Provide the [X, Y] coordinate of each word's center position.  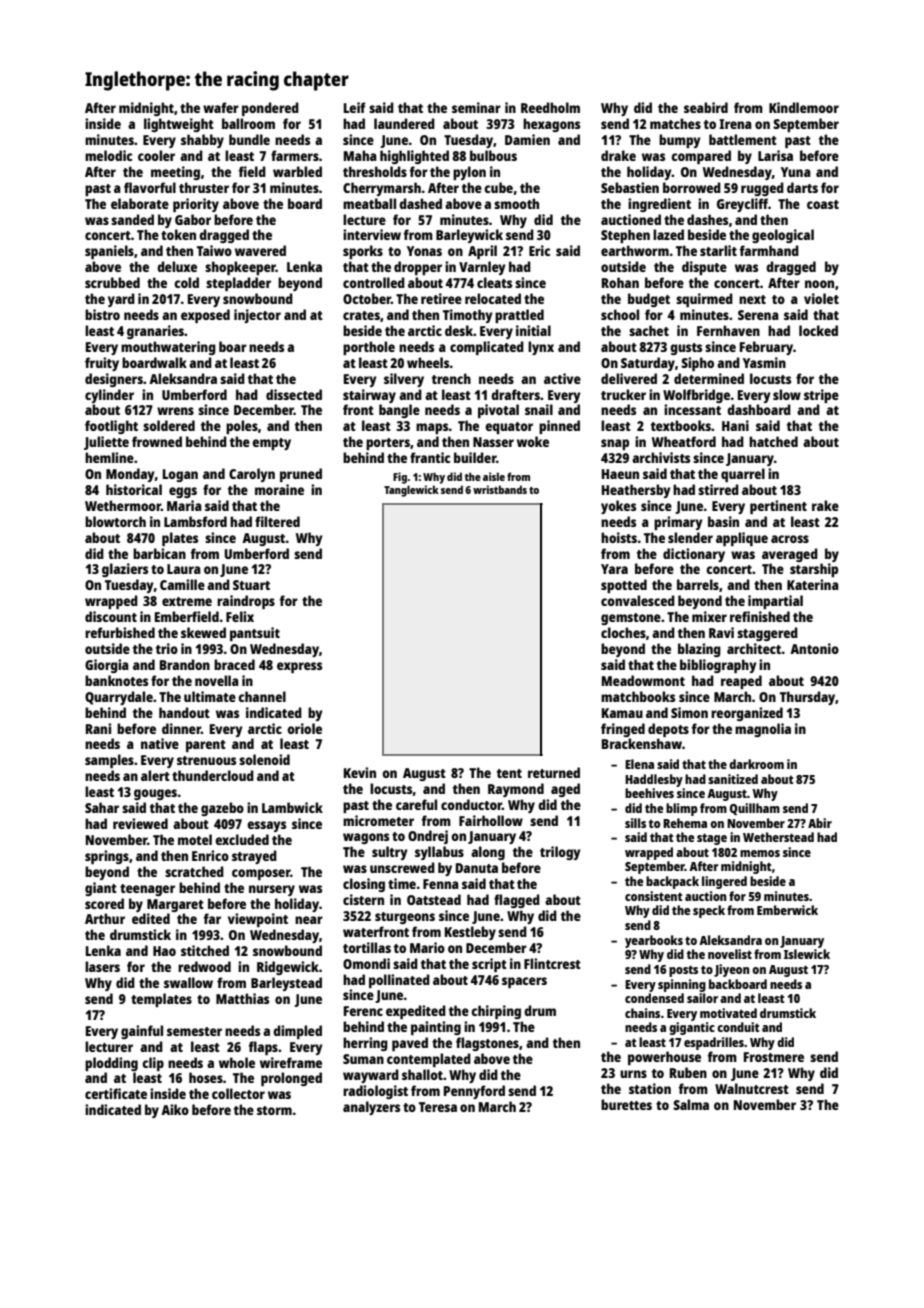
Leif [355, 107]
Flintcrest [552, 963]
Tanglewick [411, 491]
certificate [116, 1093]
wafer [221, 107]
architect [754, 648]
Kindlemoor [804, 107]
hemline [109, 457]
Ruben [688, 1072]
